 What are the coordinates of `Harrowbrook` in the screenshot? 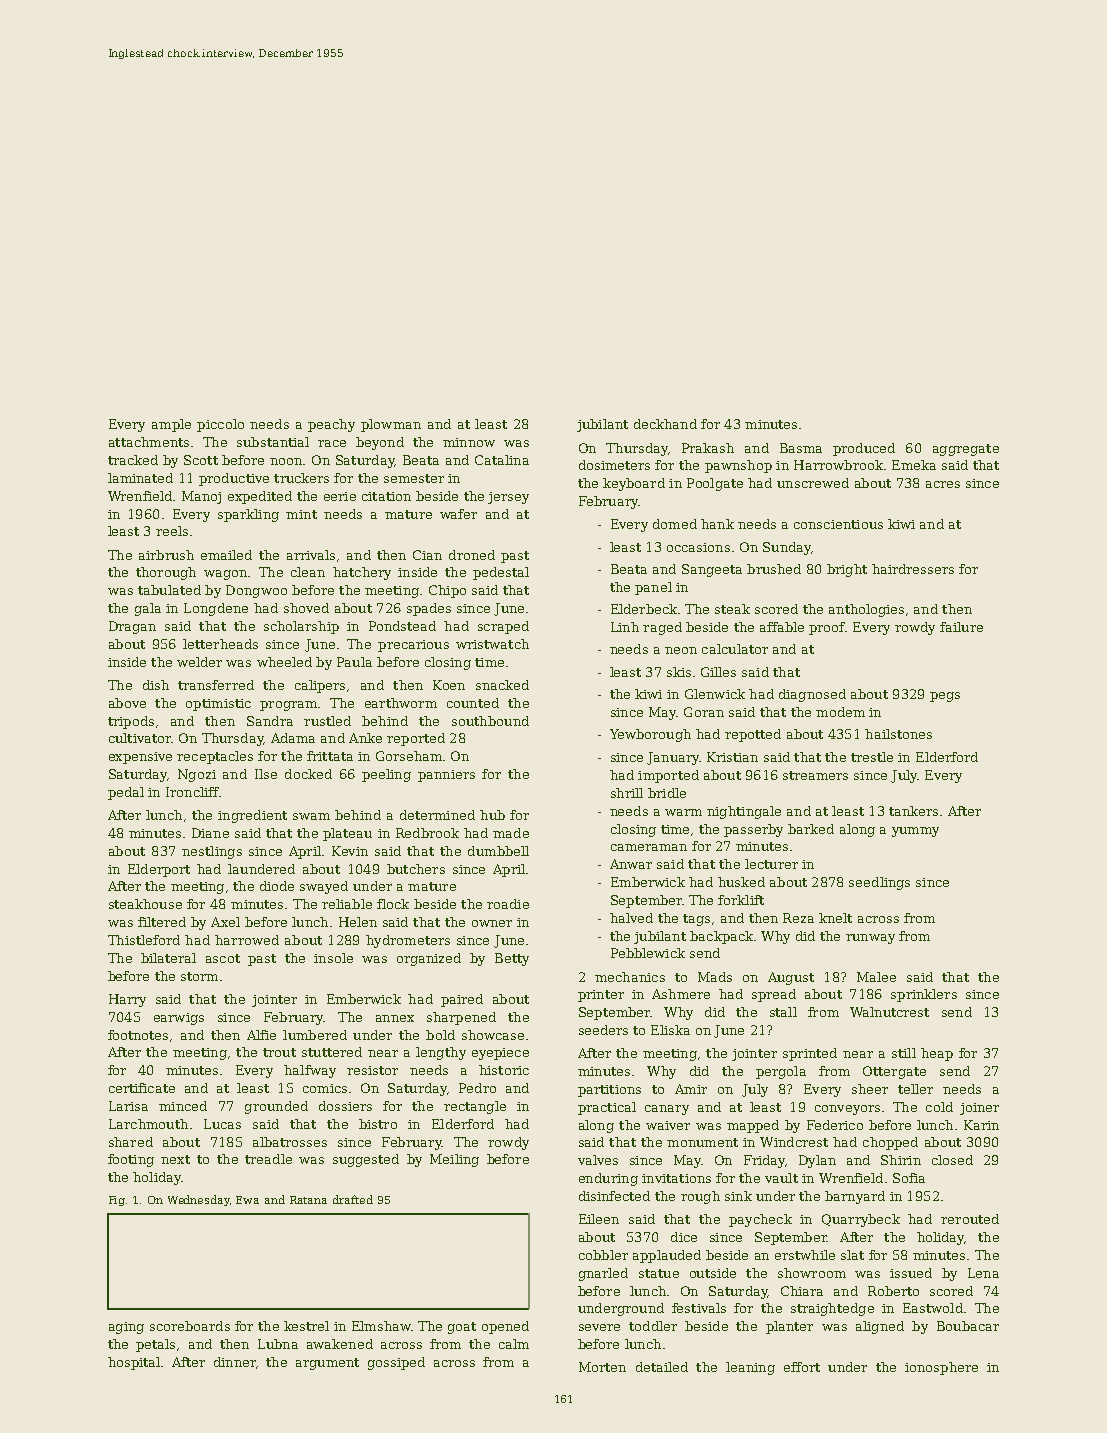 It's located at (838, 465).
